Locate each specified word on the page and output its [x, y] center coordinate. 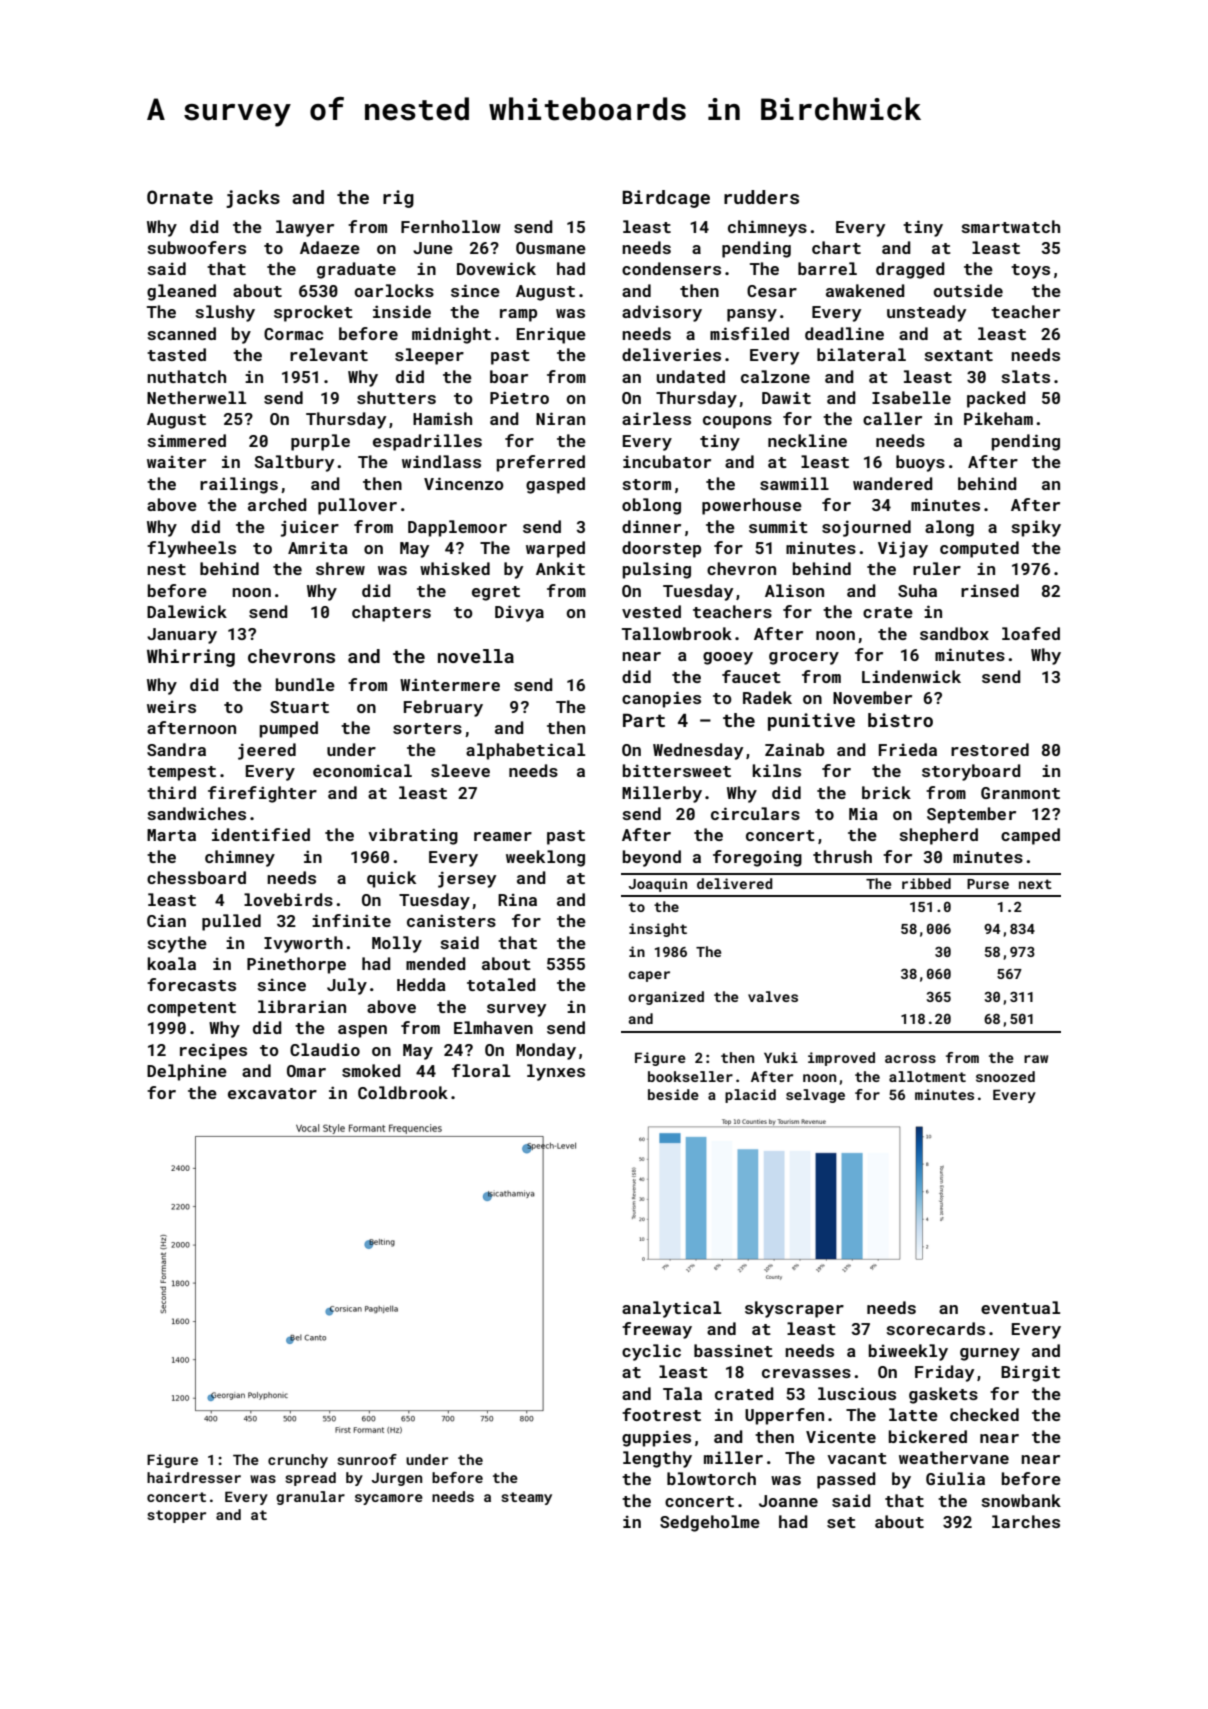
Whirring [191, 658]
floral [481, 1070]
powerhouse [752, 506]
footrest [661, 1414]
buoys [920, 463]
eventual [1020, 1307]
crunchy [298, 1461]
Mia [863, 813]
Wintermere [450, 684]
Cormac [293, 334]
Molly [397, 944]
